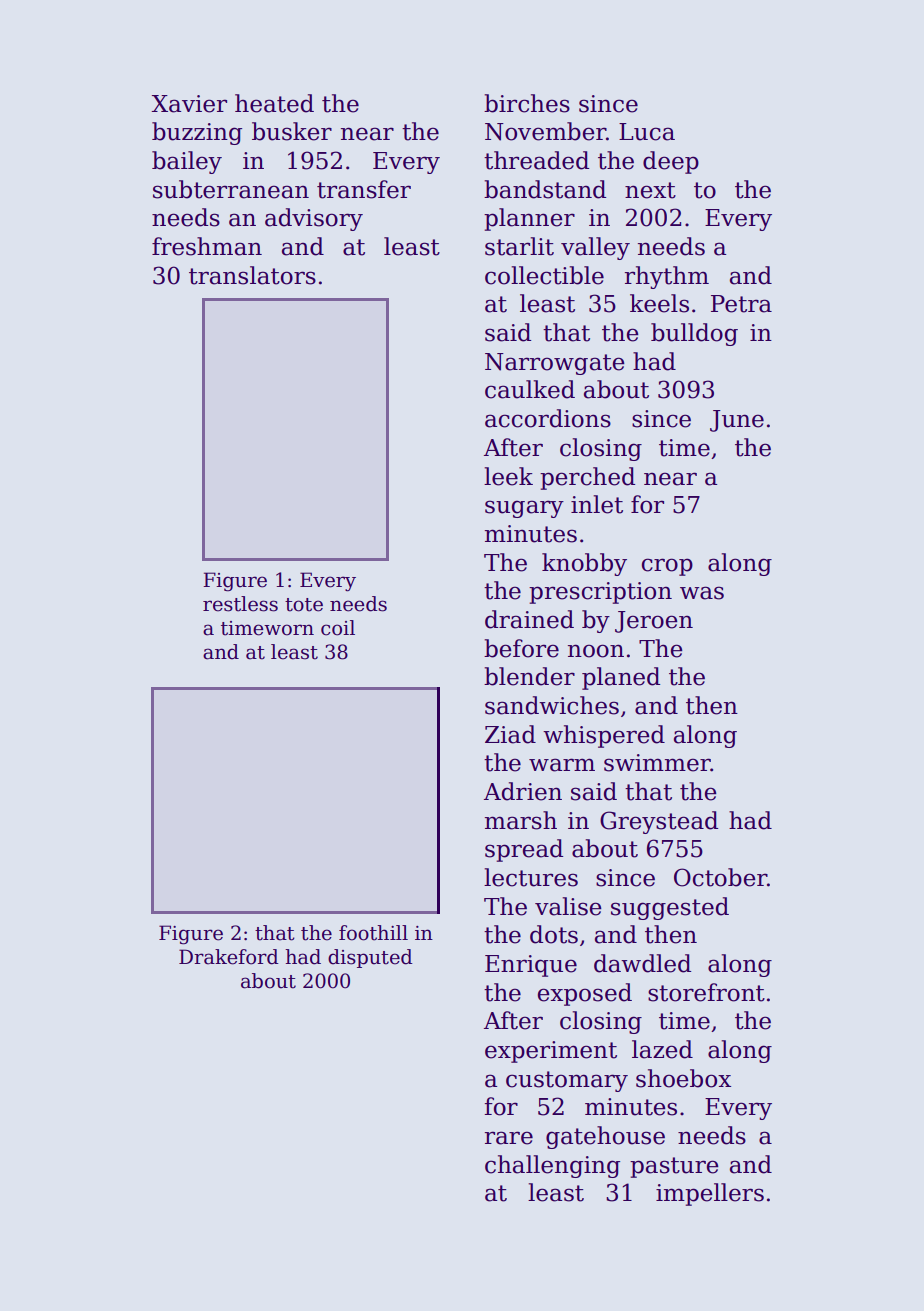 Image resolution: width=924 pixels, height=1311 pixels. Describe the element at coordinates (373, 933) in the page. I see `foothill` at that location.
